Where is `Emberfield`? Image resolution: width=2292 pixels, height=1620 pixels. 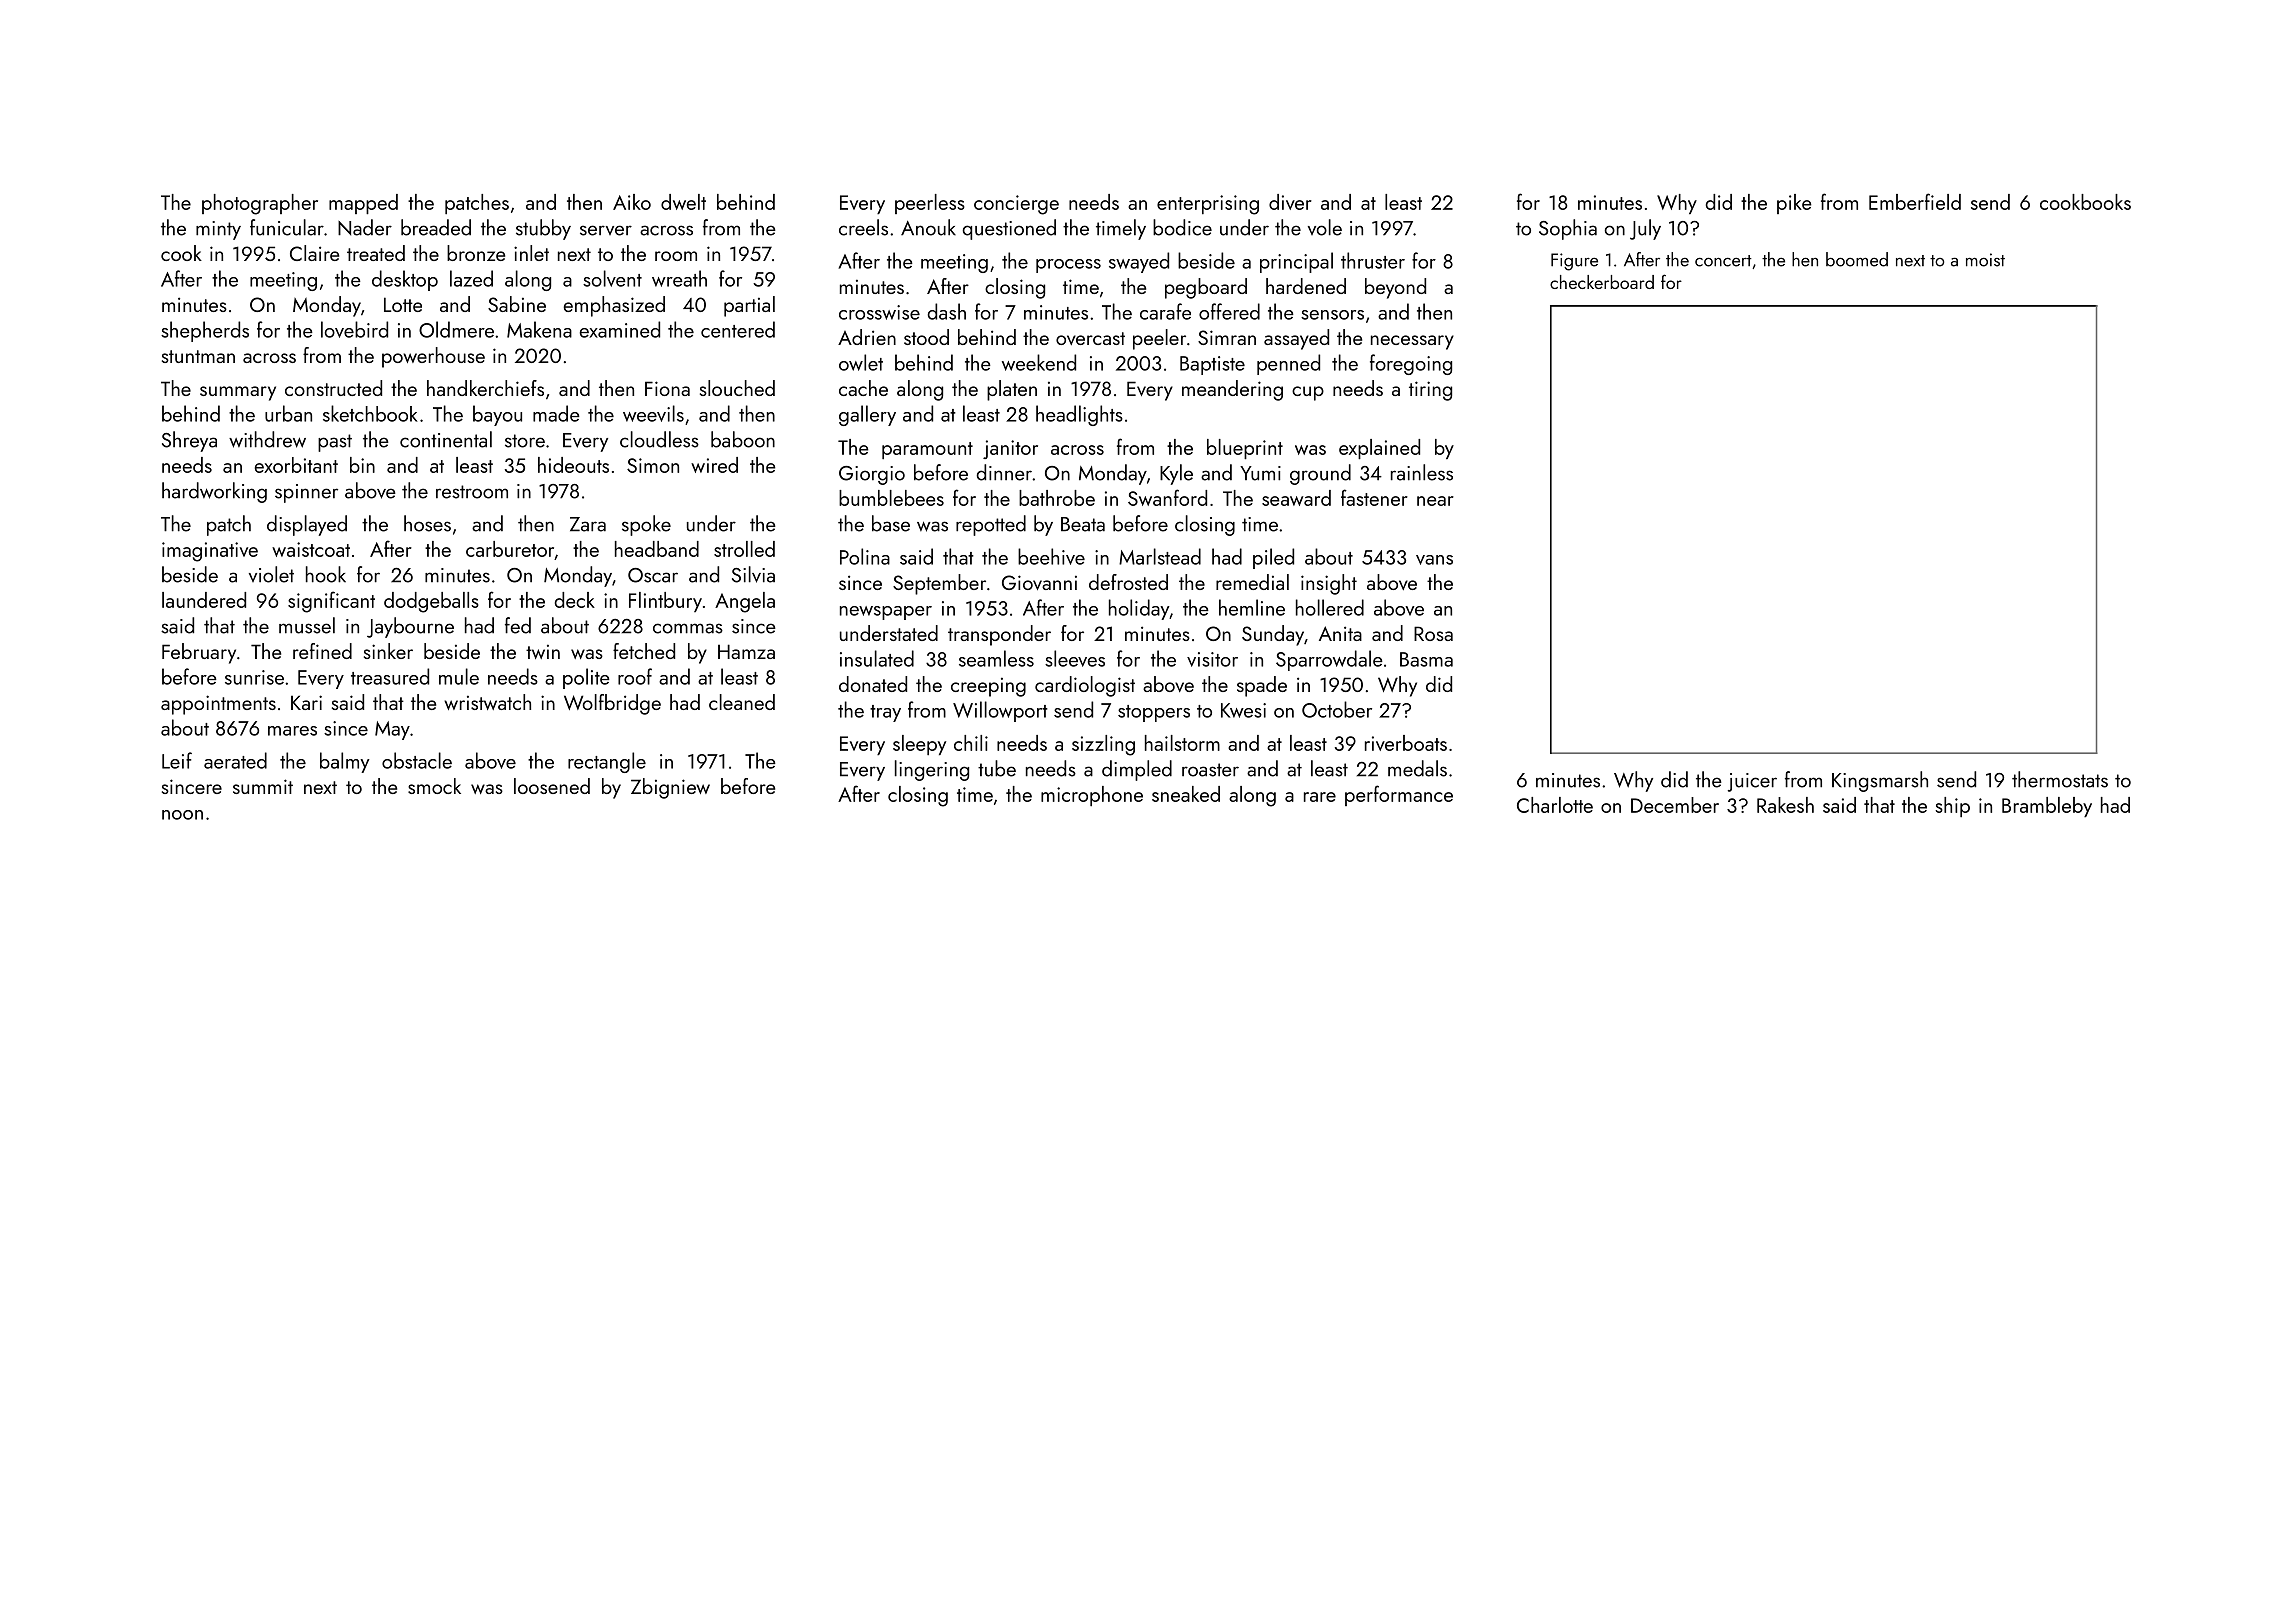
Emberfield is located at coordinates (1915, 201).
